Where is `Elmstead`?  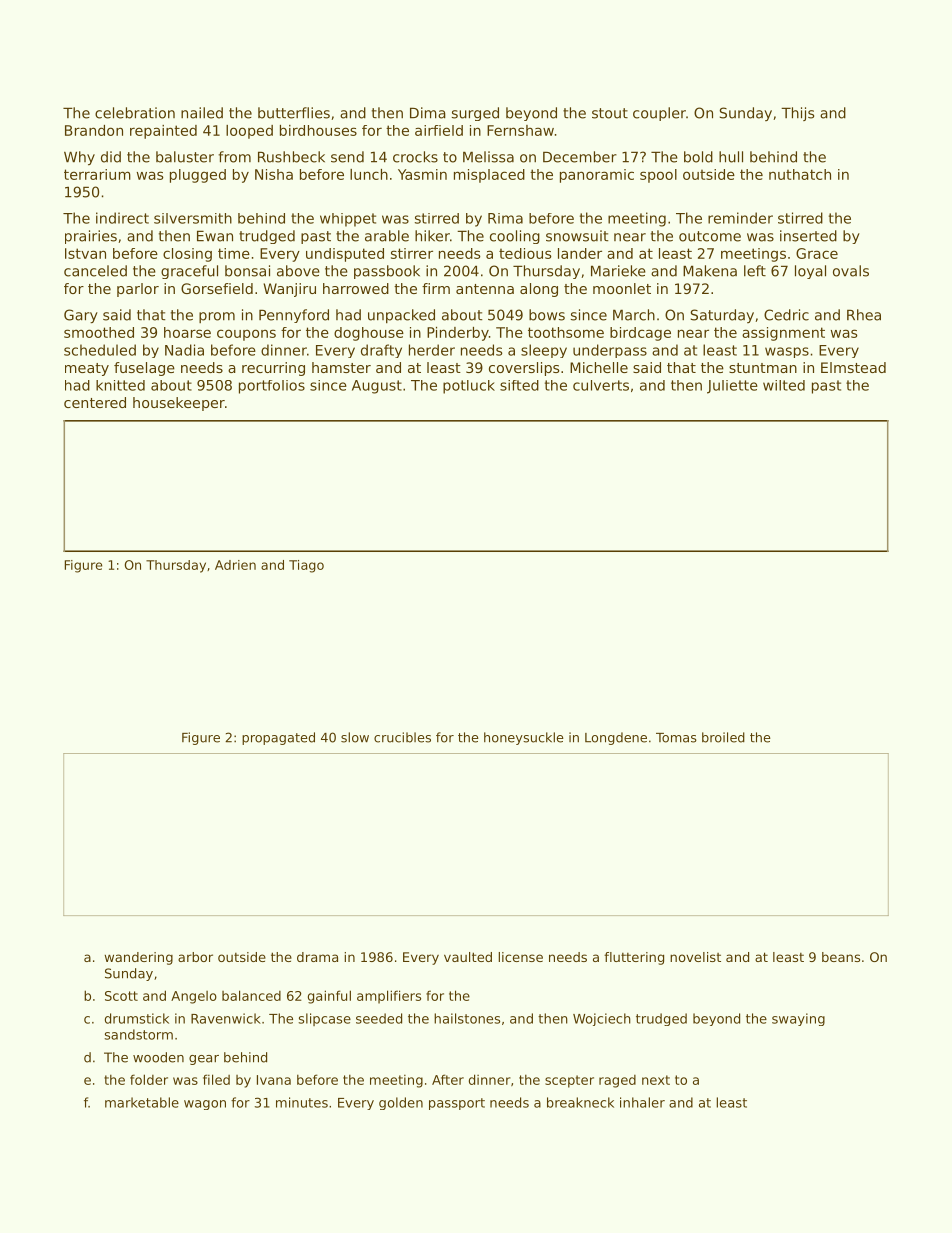 Elmstead is located at coordinates (853, 367).
